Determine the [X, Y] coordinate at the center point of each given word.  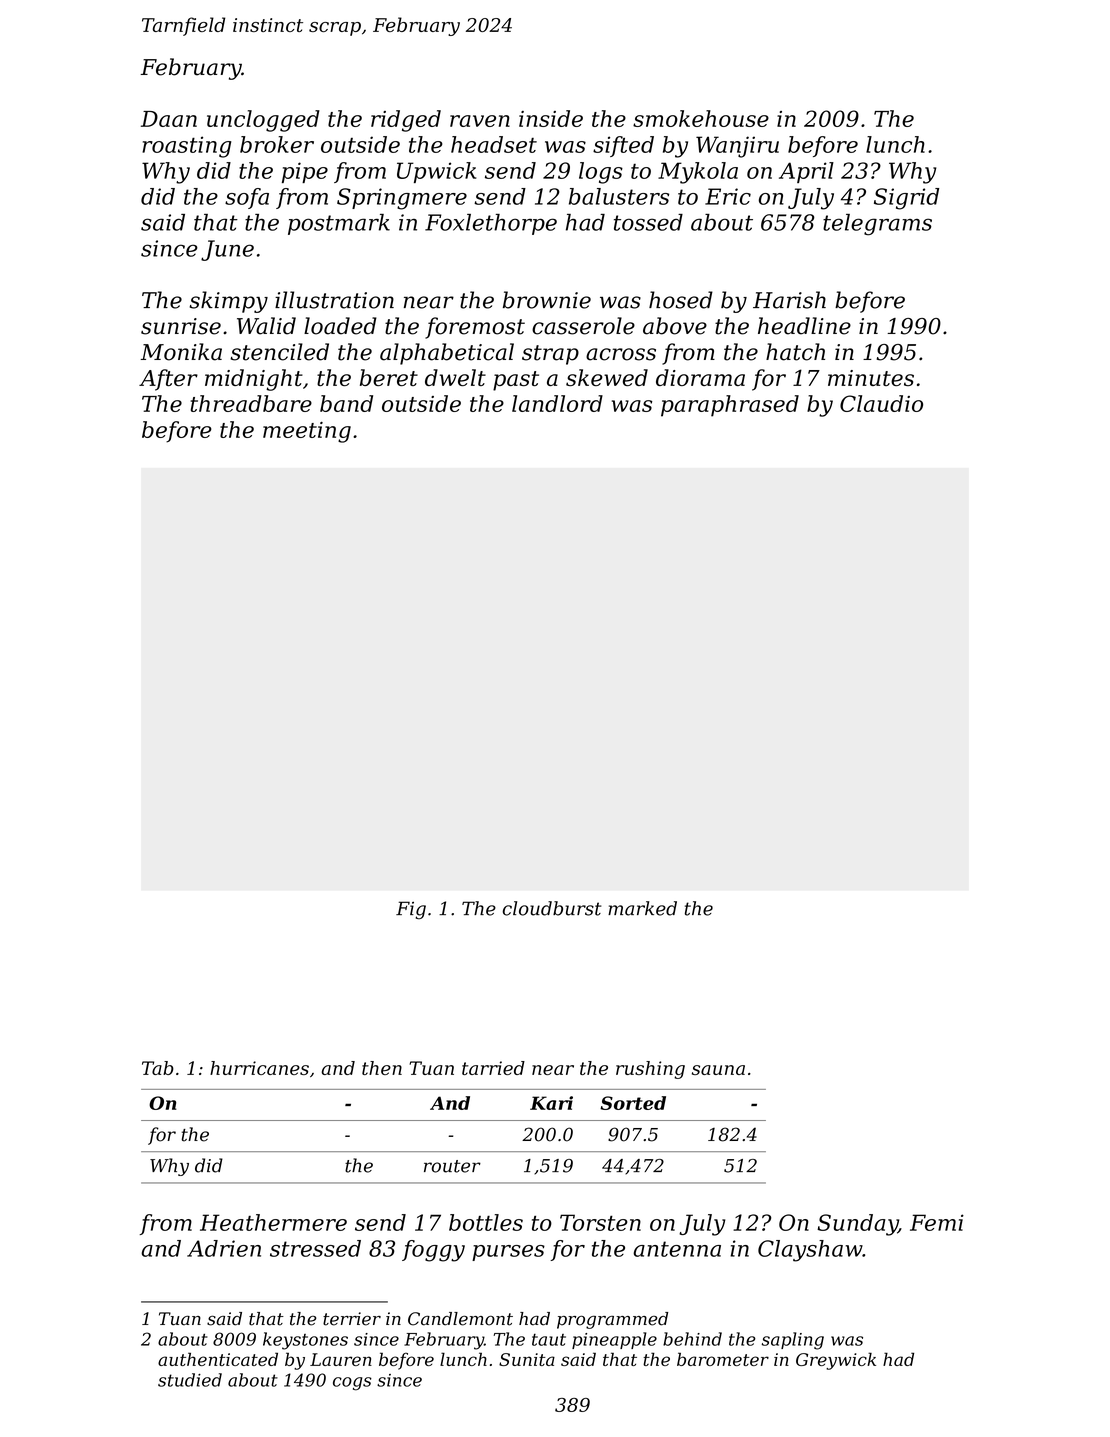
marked [642, 908]
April [806, 172]
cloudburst [552, 908]
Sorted [633, 1103]
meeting [307, 432]
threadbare [251, 403]
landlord [557, 403]
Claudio [881, 403]
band [346, 403]
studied [190, 1380]
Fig [411, 910]
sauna [718, 1070]
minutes [871, 378]
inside [551, 118]
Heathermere [273, 1222]
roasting [186, 147]
